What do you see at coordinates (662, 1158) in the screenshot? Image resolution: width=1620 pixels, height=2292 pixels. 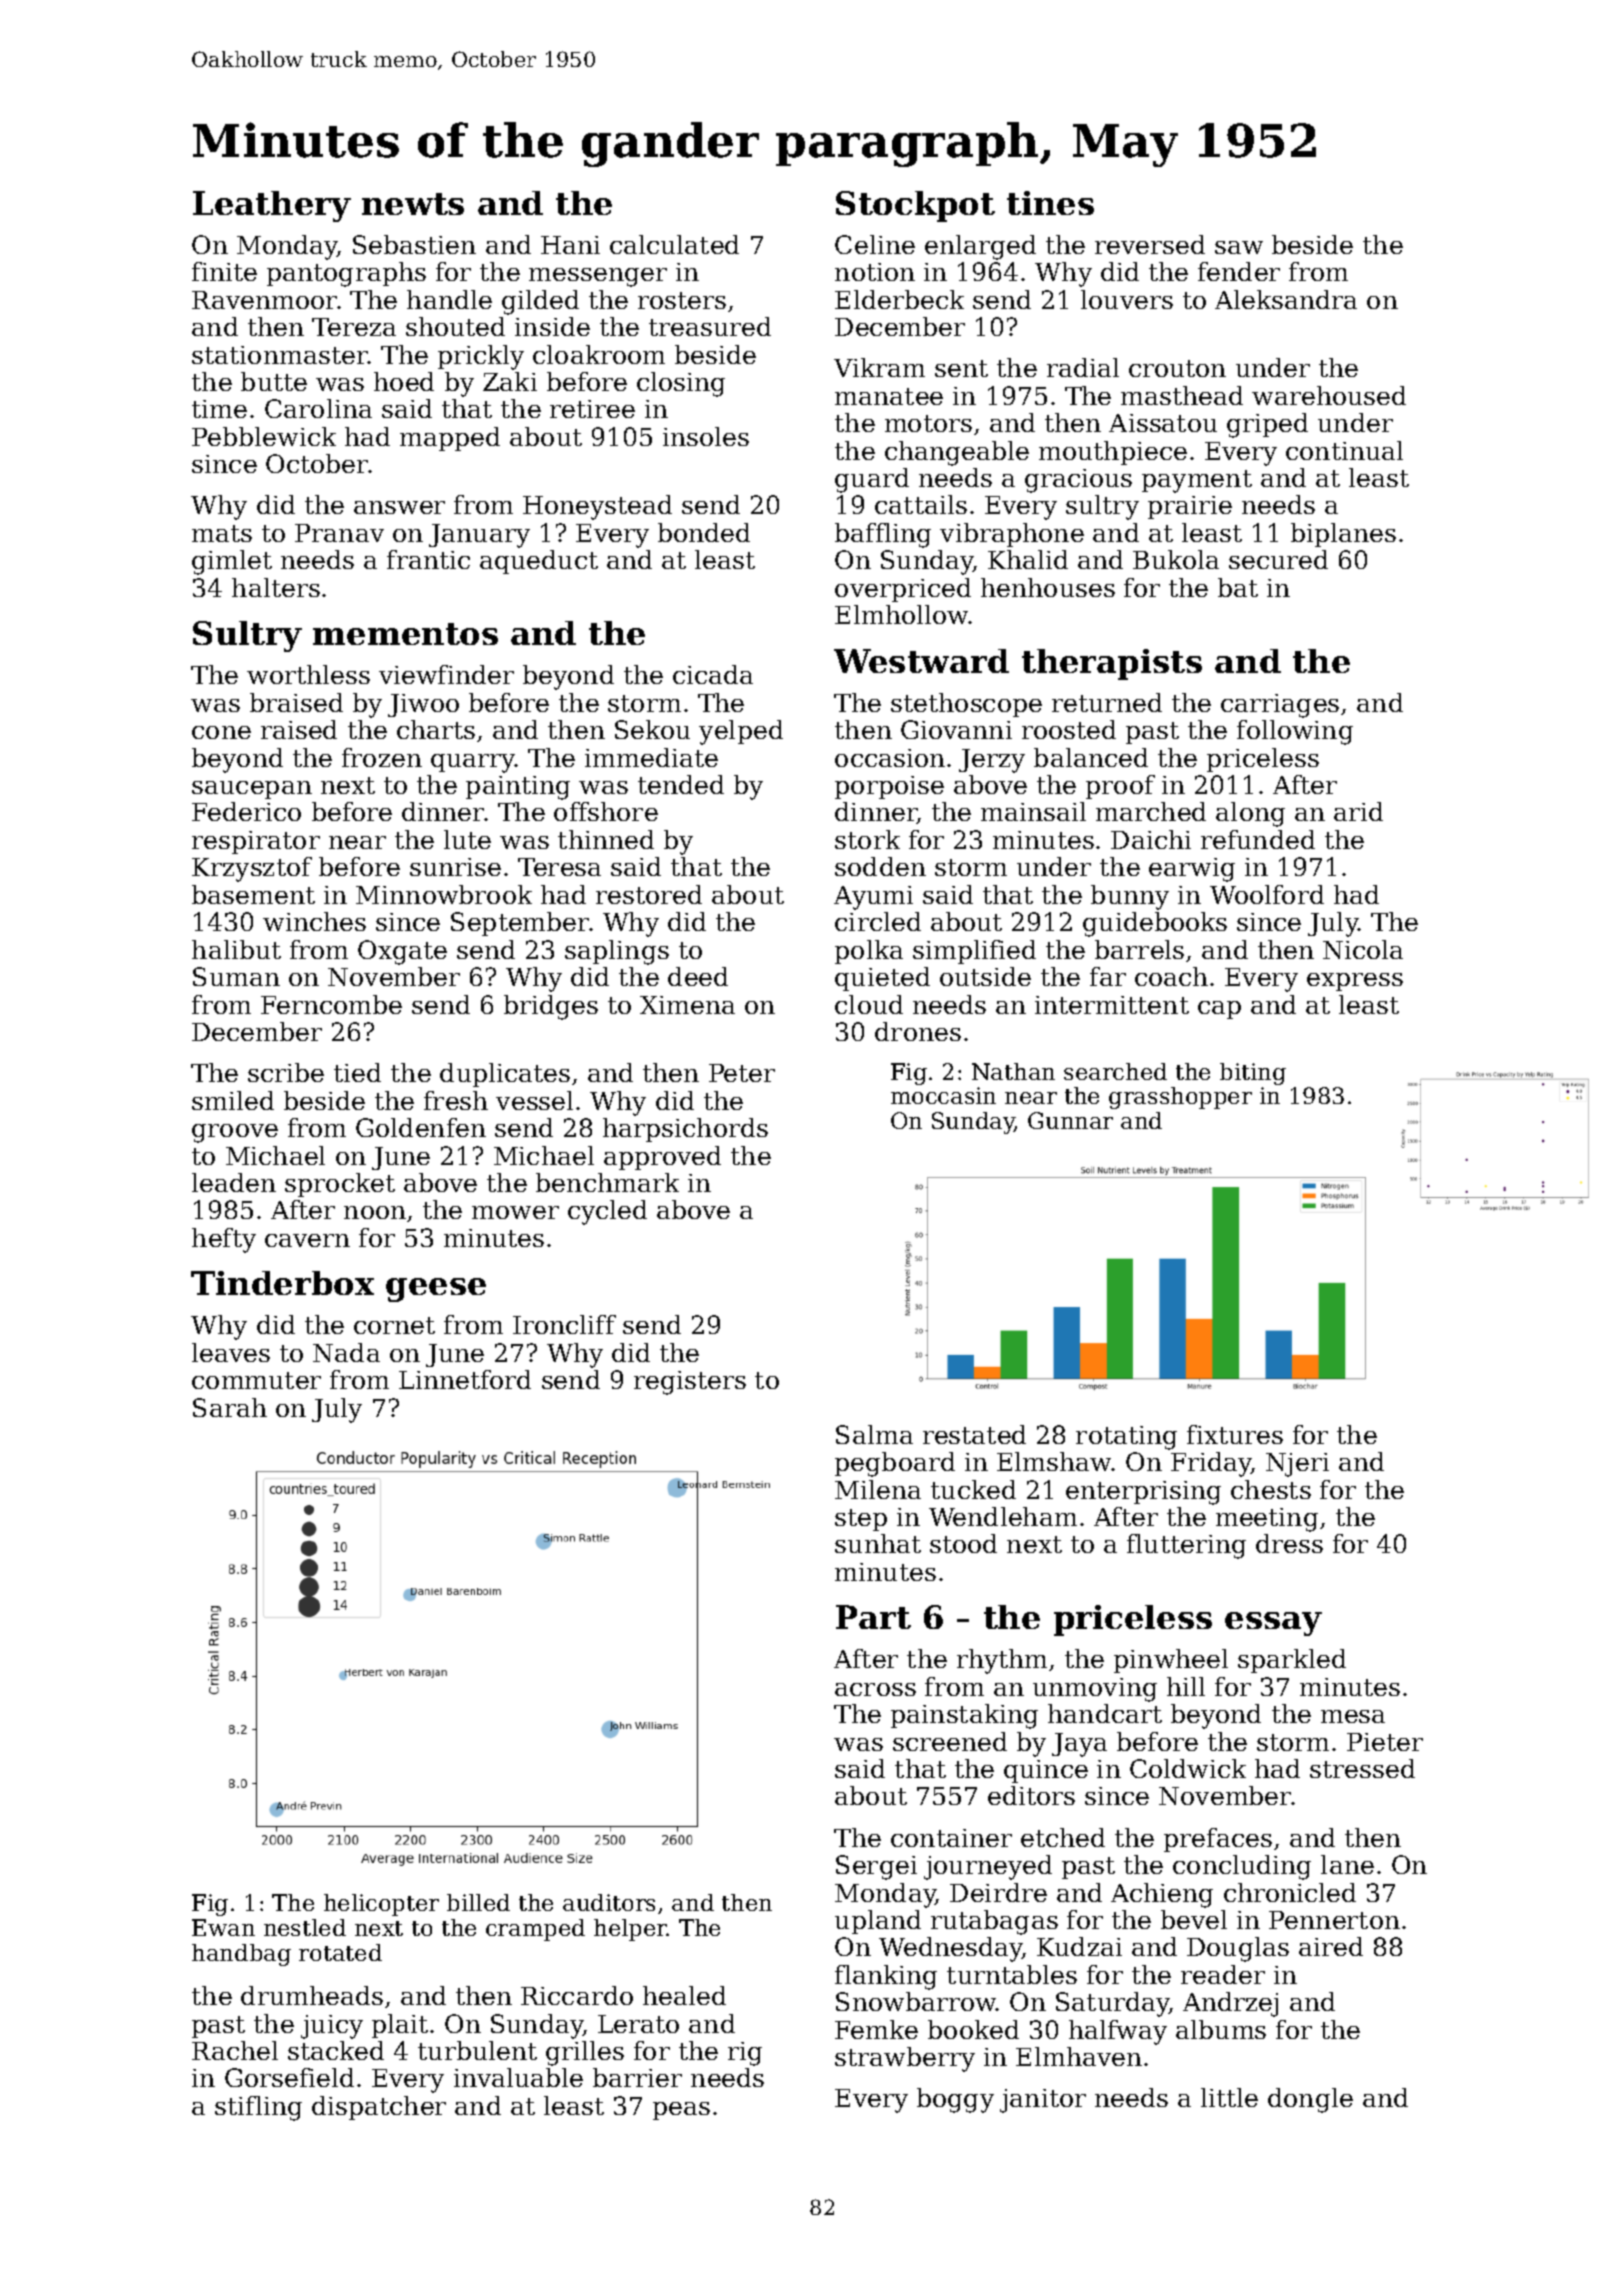 I see `approved` at bounding box center [662, 1158].
